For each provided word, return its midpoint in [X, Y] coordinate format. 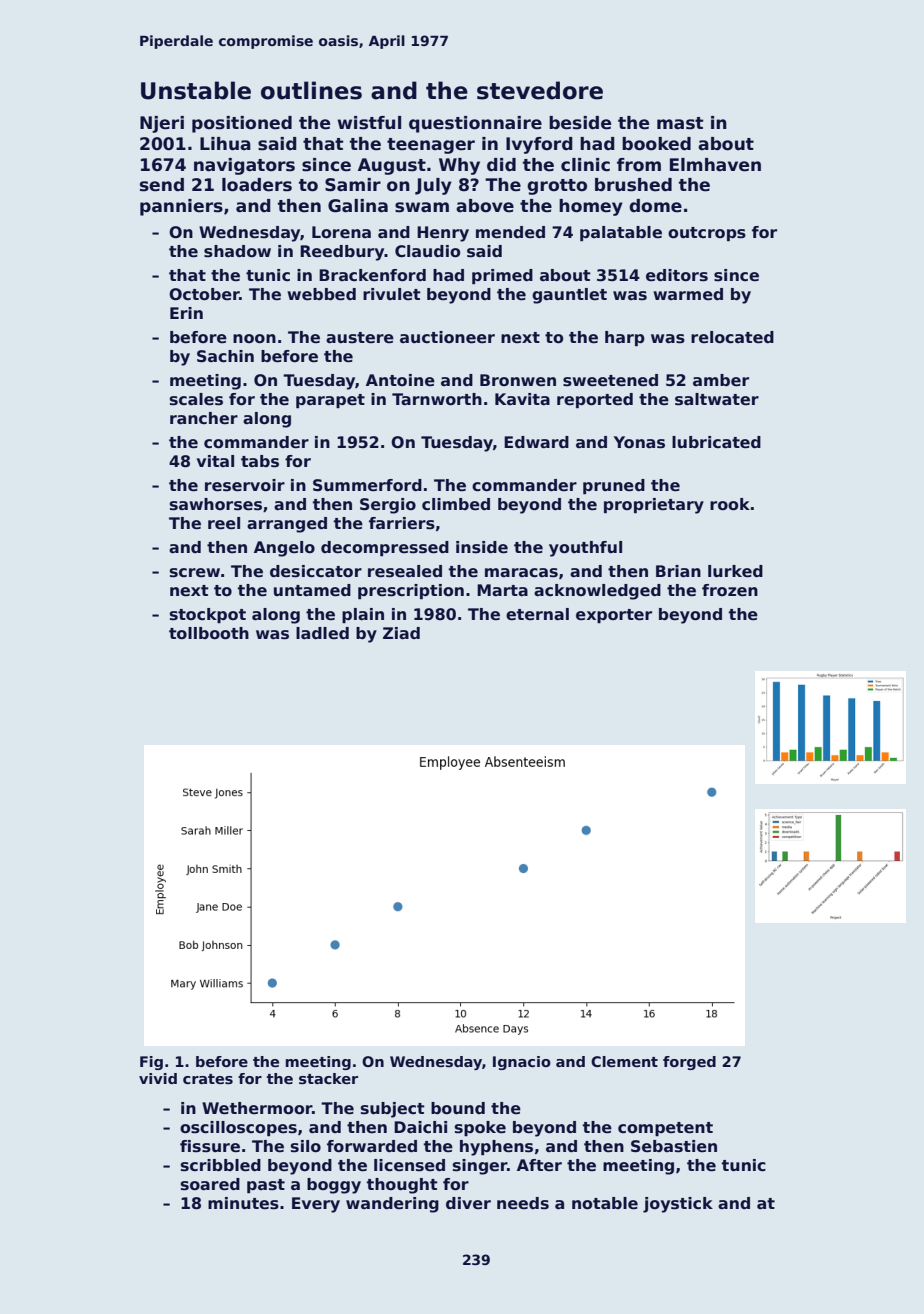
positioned [242, 124]
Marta [502, 590]
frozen [730, 590]
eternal [537, 614]
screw [194, 573]
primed [502, 276]
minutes [243, 1203]
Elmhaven [715, 165]
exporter [614, 616]
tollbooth [209, 633]
